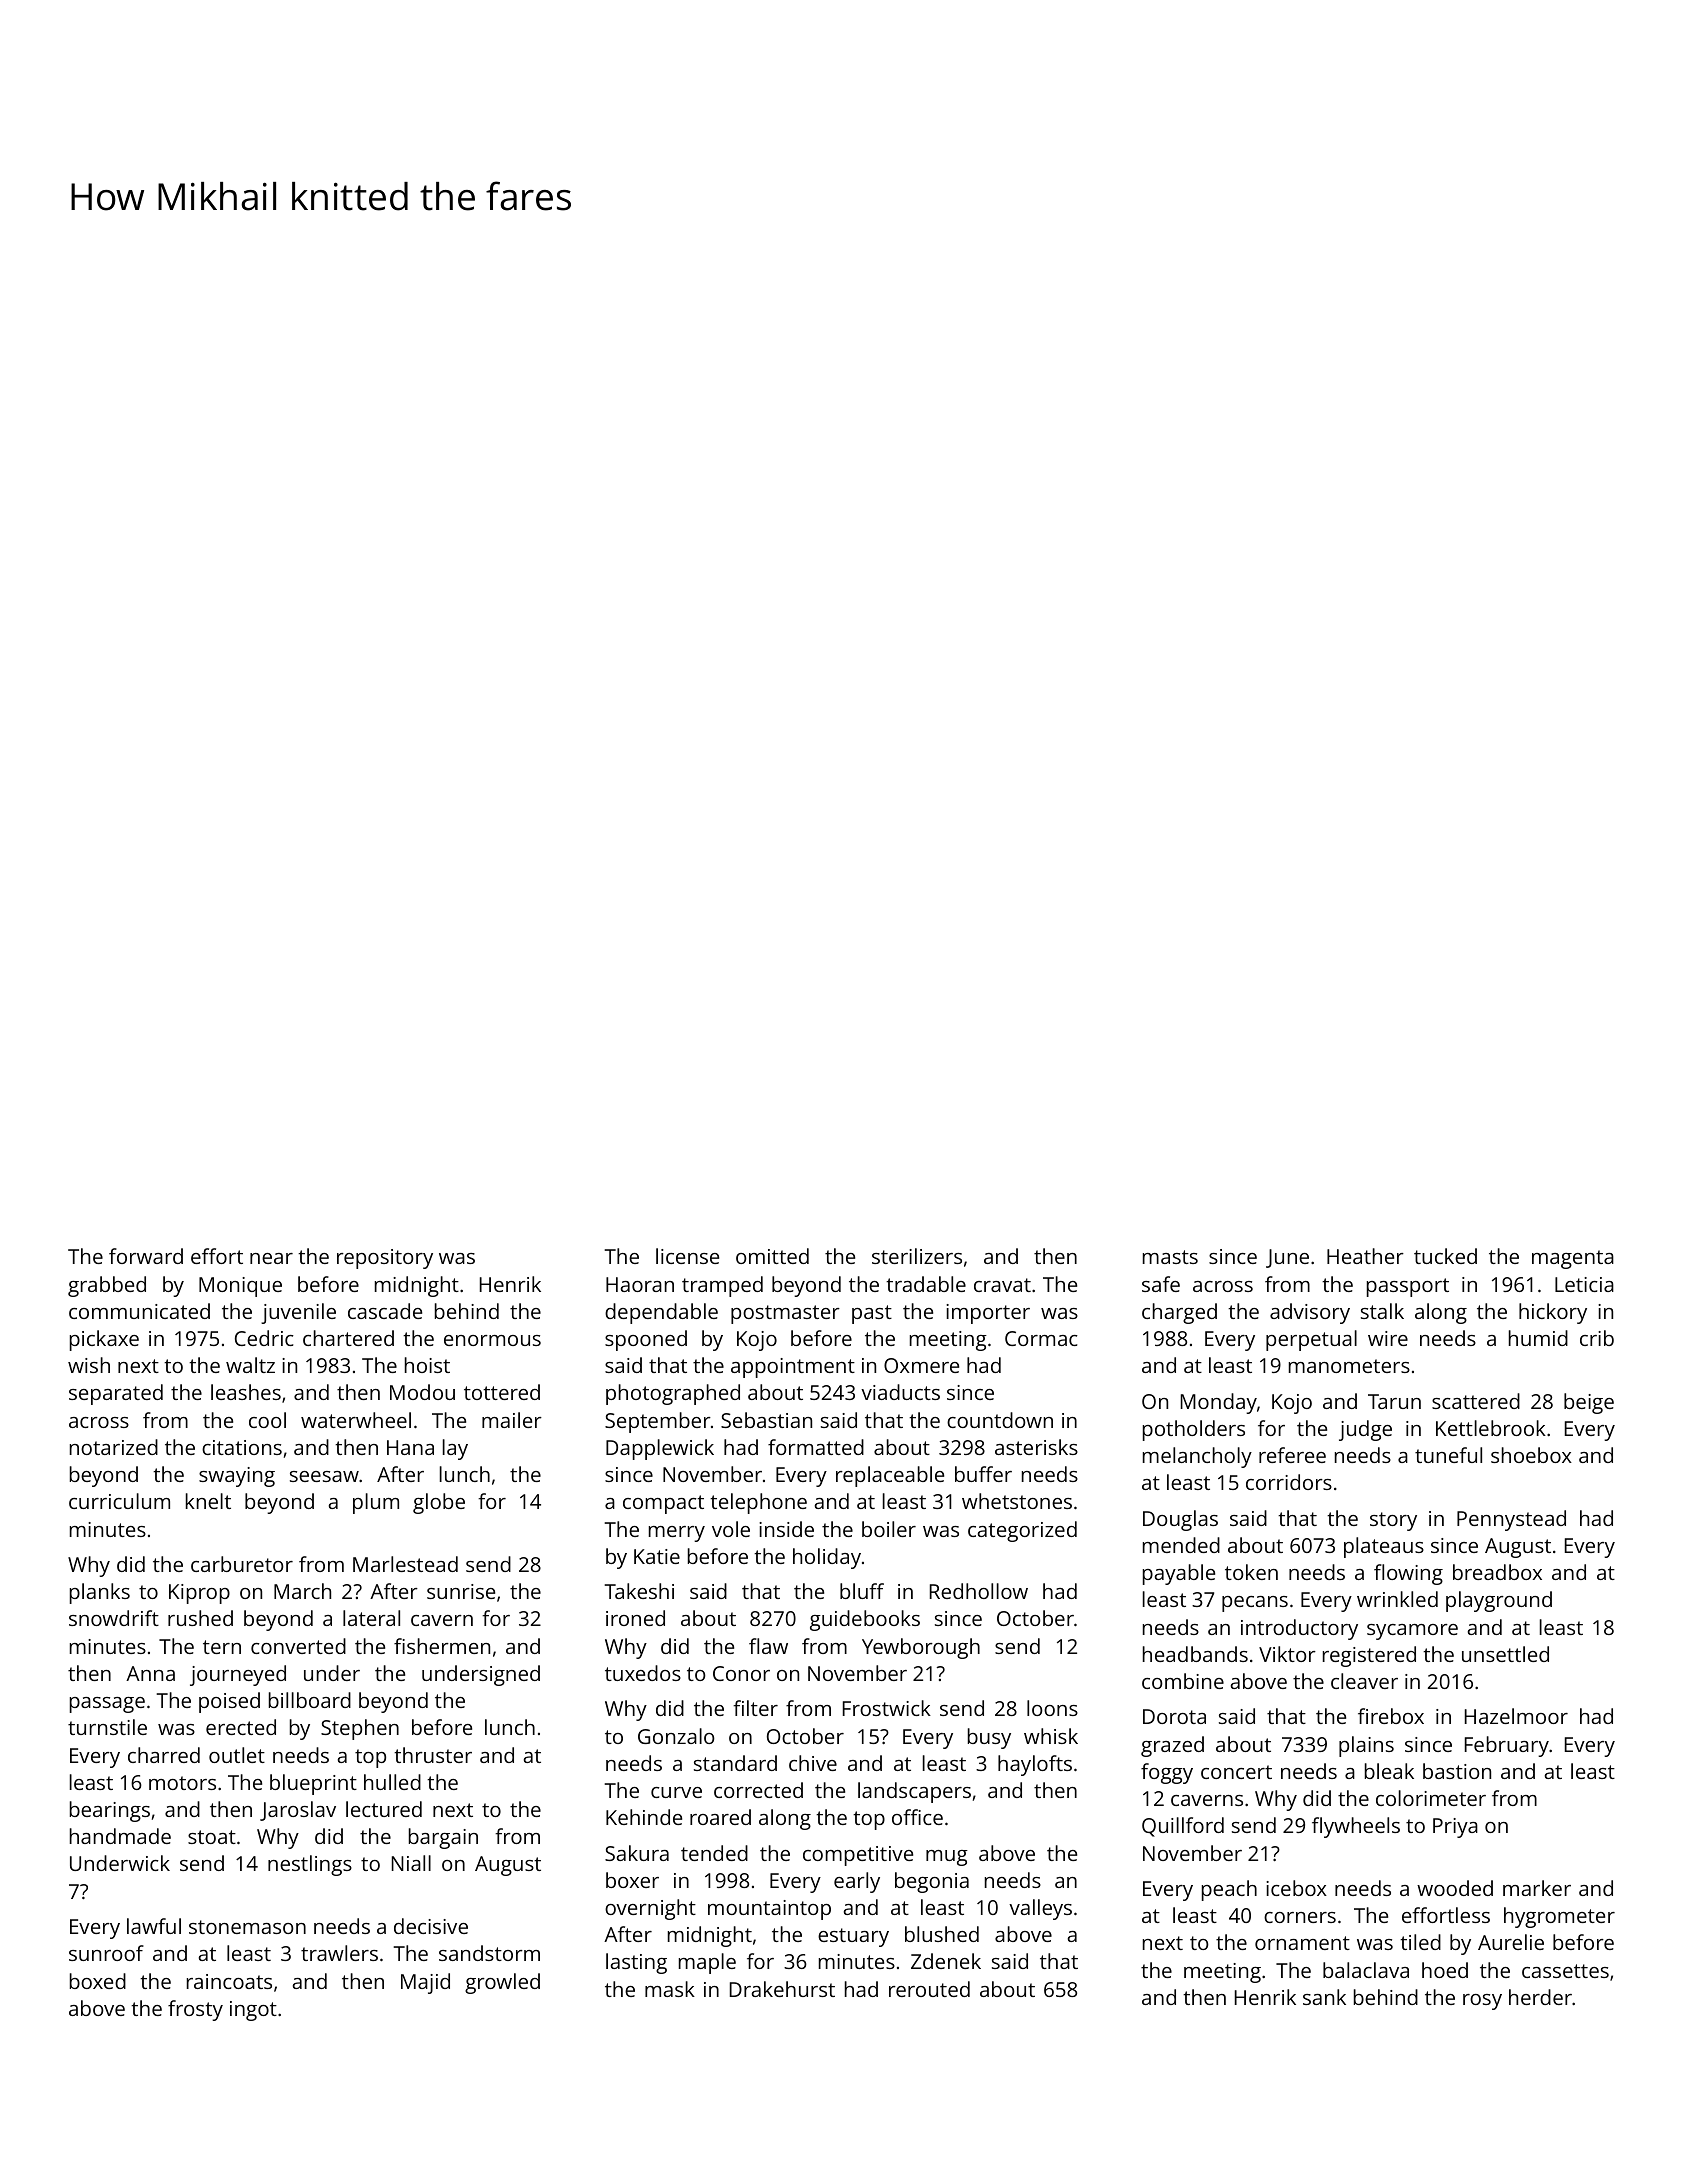  Describe the element at coordinates (929, 1989) in the image. I see `rerouted` at that location.
